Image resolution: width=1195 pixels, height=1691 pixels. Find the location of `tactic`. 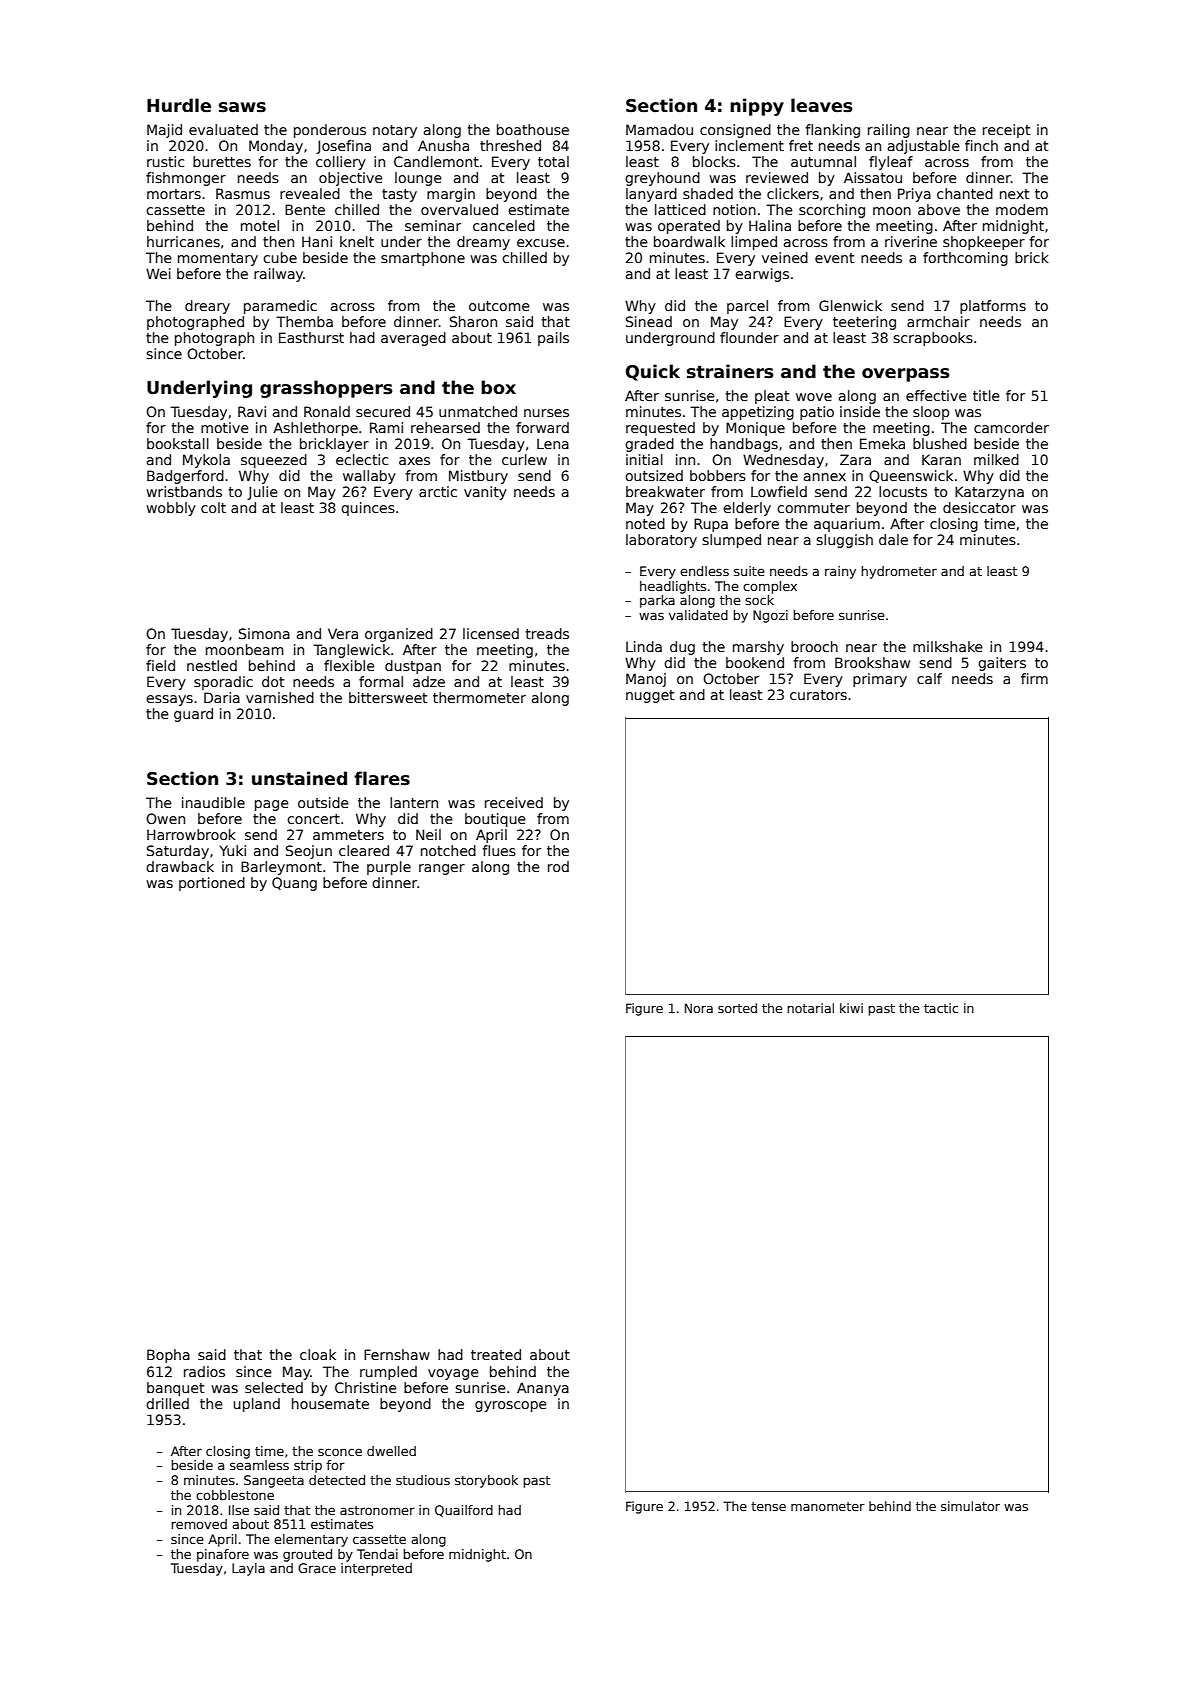

tactic is located at coordinates (941, 1008).
